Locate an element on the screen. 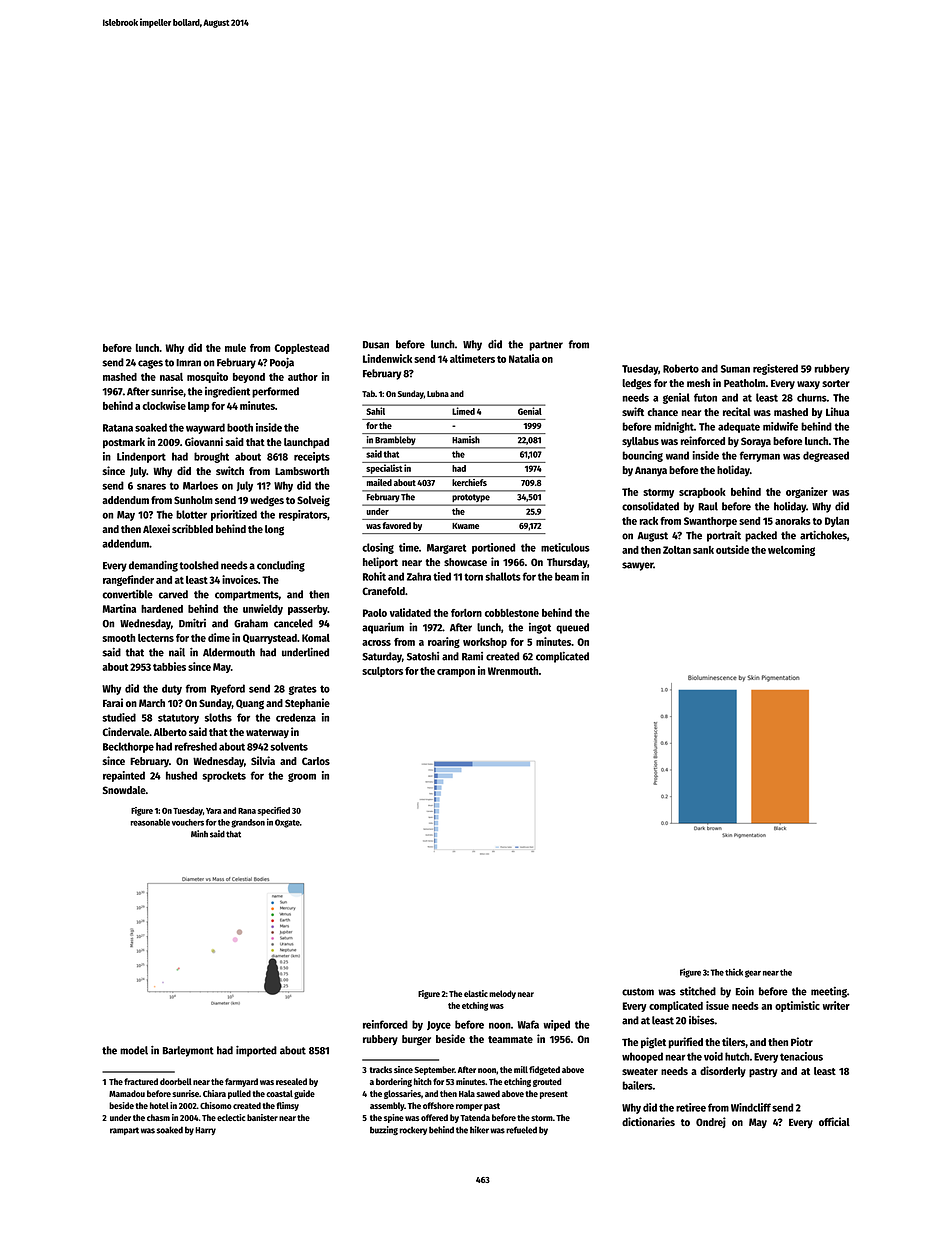 The height and width of the screenshot is (1233, 952). welcoming is located at coordinates (791, 550).
